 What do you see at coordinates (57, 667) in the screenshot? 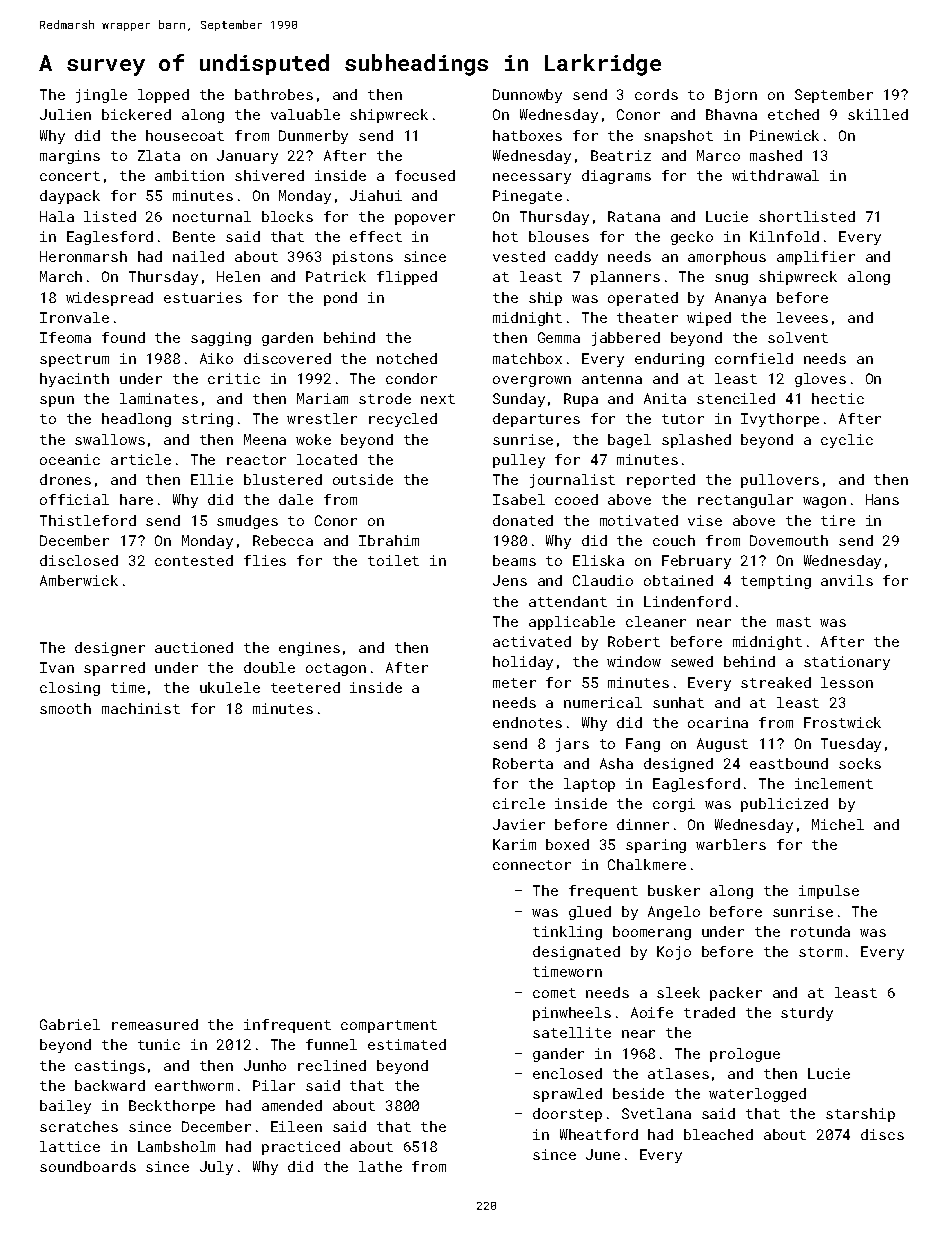
I see `Ivan` at bounding box center [57, 667].
